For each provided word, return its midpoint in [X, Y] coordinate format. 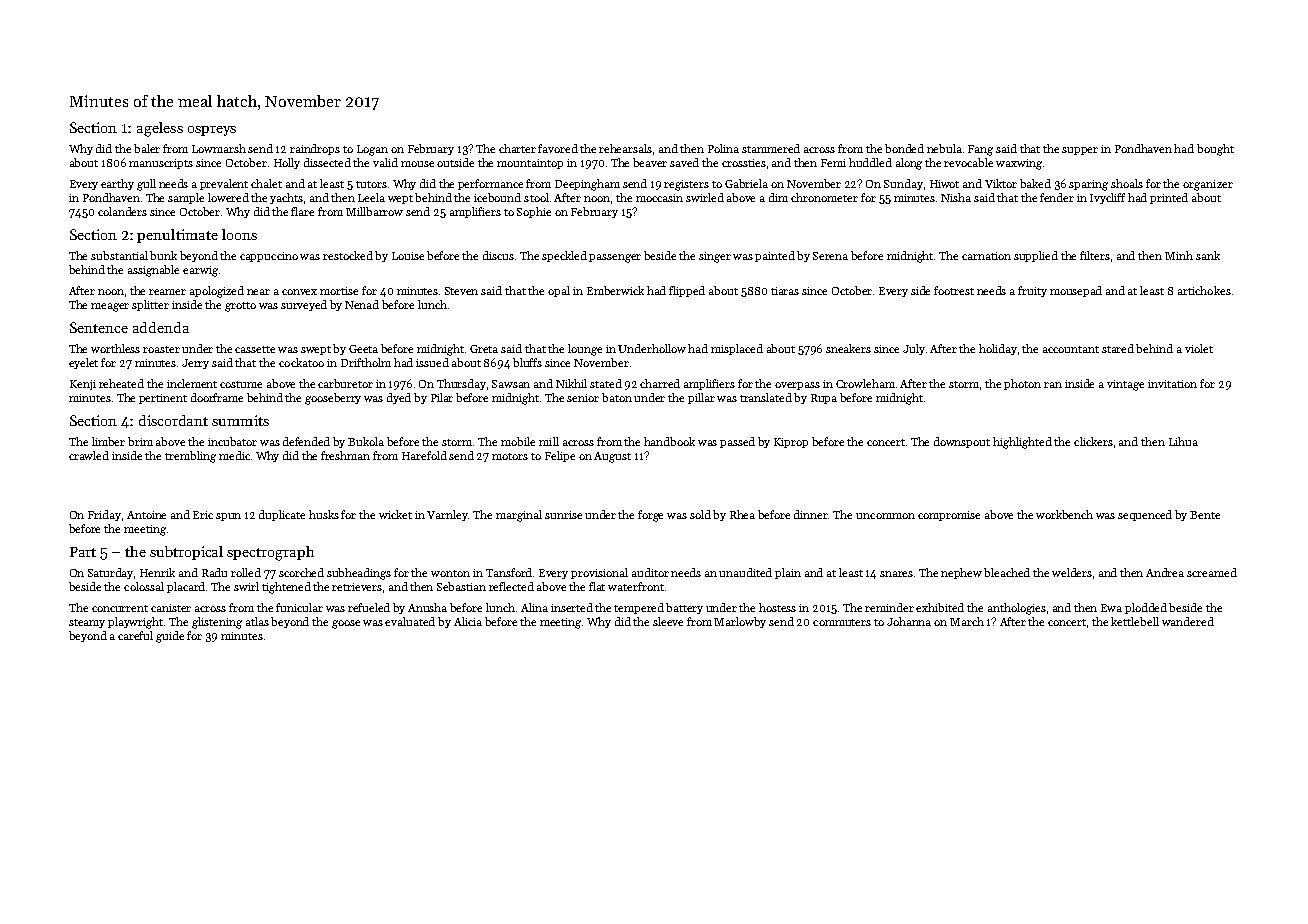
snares [896, 574]
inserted [572, 607]
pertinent [163, 399]
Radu [214, 572]
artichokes [1204, 290]
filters [1095, 255]
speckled [564, 256]
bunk [163, 255]
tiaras [785, 291]
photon [1022, 384]
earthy [117, 184]
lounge [585, 350]
